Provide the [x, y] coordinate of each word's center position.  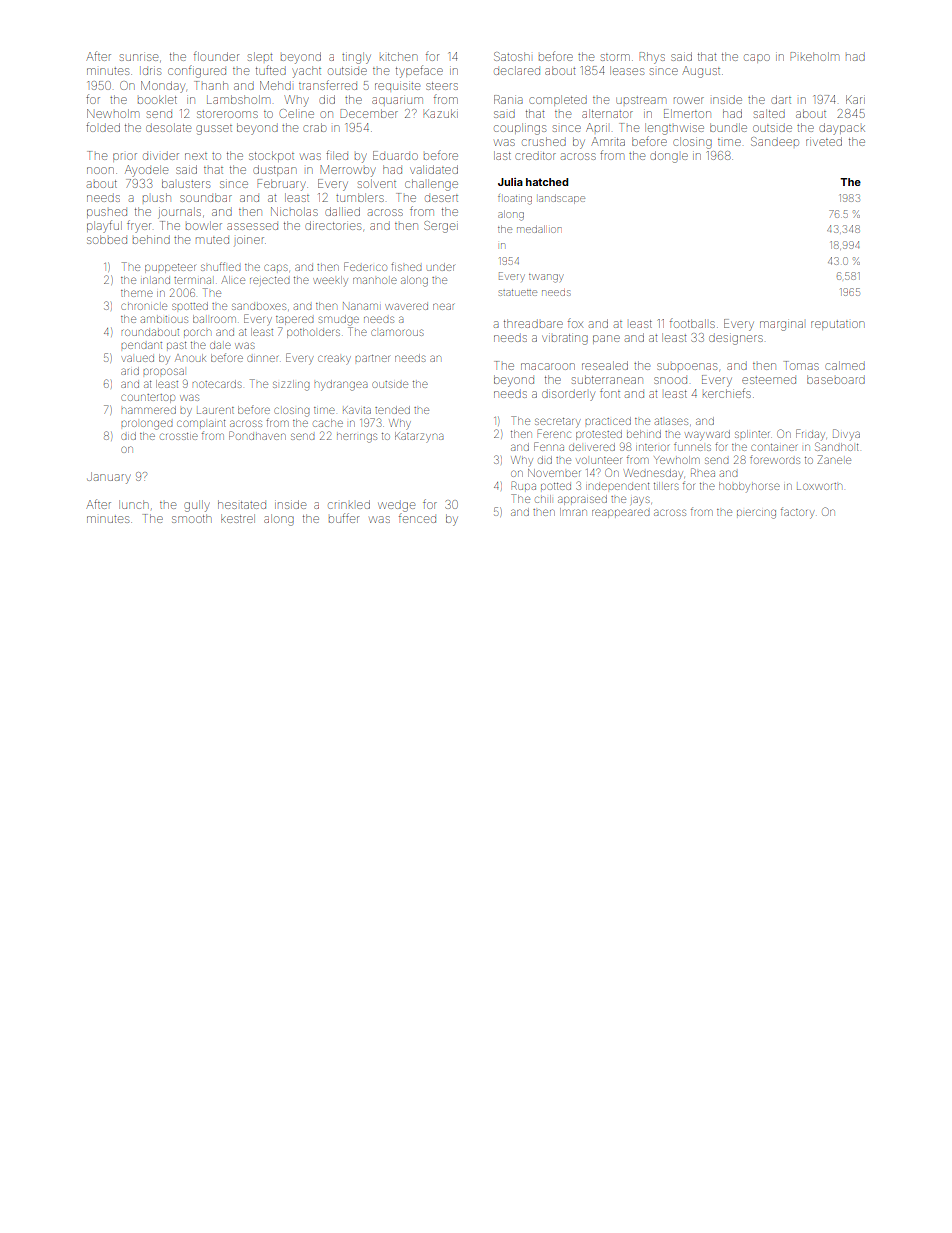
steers [442, 86]
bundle [728, 127]
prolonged [147, 425]
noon [100, 170]
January [108, 478]
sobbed [107, 239]
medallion [539, 229]
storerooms [227, 114]
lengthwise [674, 129]
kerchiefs [727, 393]
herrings [357, 438]
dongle [669, 157]
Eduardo [395, 155]
